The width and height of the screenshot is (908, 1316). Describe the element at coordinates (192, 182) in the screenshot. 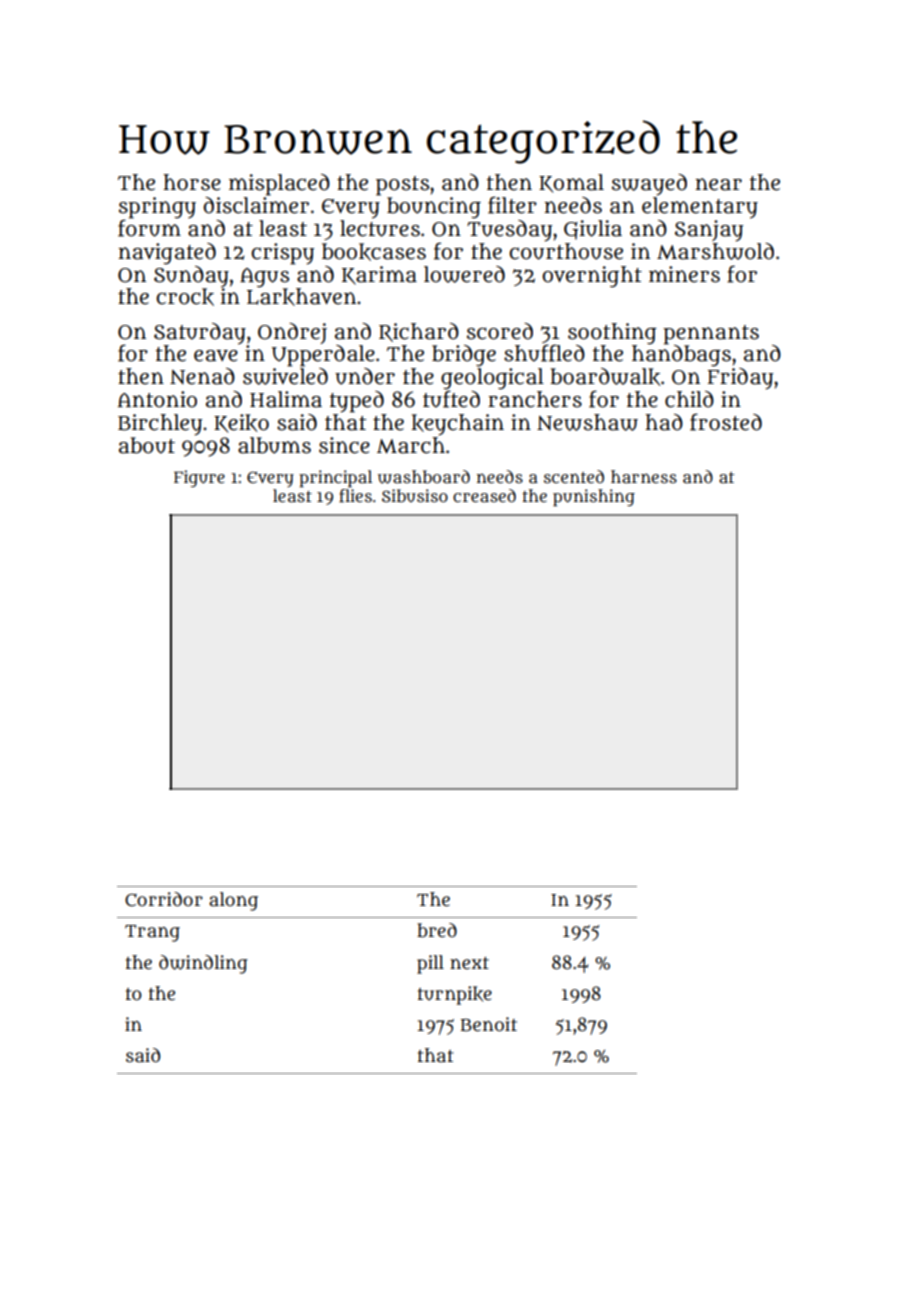

I see `horse` at that location.
